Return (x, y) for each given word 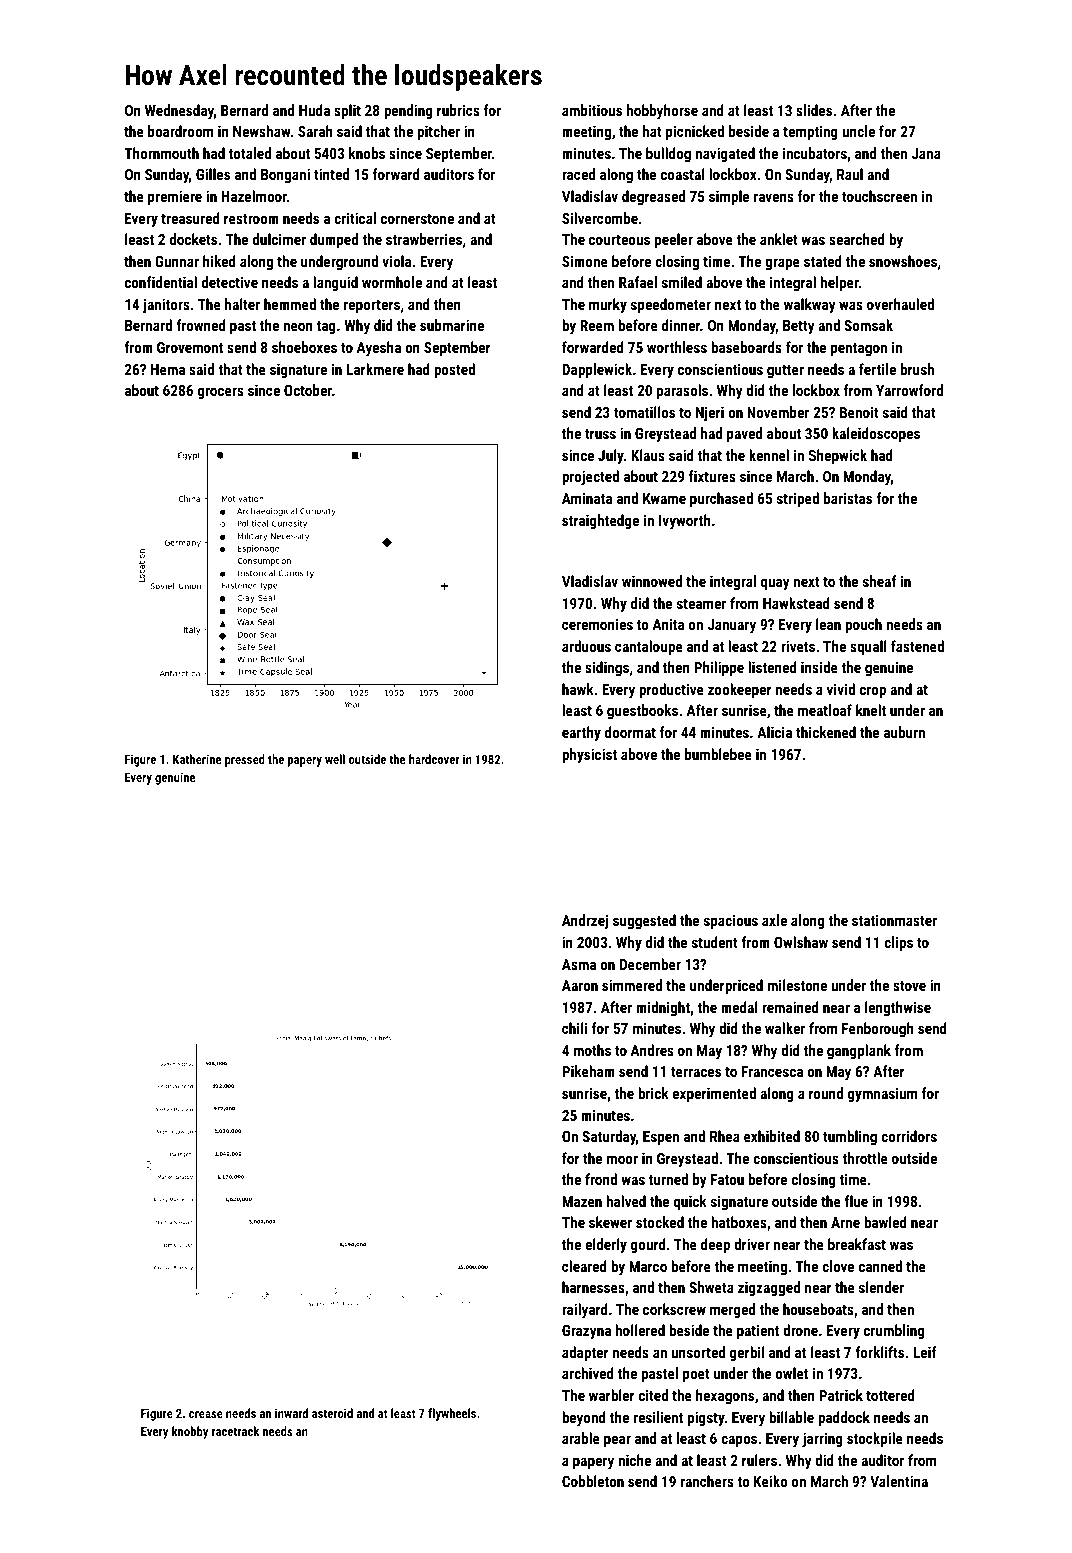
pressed (245, 760)
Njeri (710, 414)
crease (206, 1414)
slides (814, 110)
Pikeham (588, 1071)
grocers (221, 393)
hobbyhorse (662, 112)
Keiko (770, 1481)
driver (752, 1244)
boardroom (180, 131)
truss (600, 434)
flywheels (452, 1414)
